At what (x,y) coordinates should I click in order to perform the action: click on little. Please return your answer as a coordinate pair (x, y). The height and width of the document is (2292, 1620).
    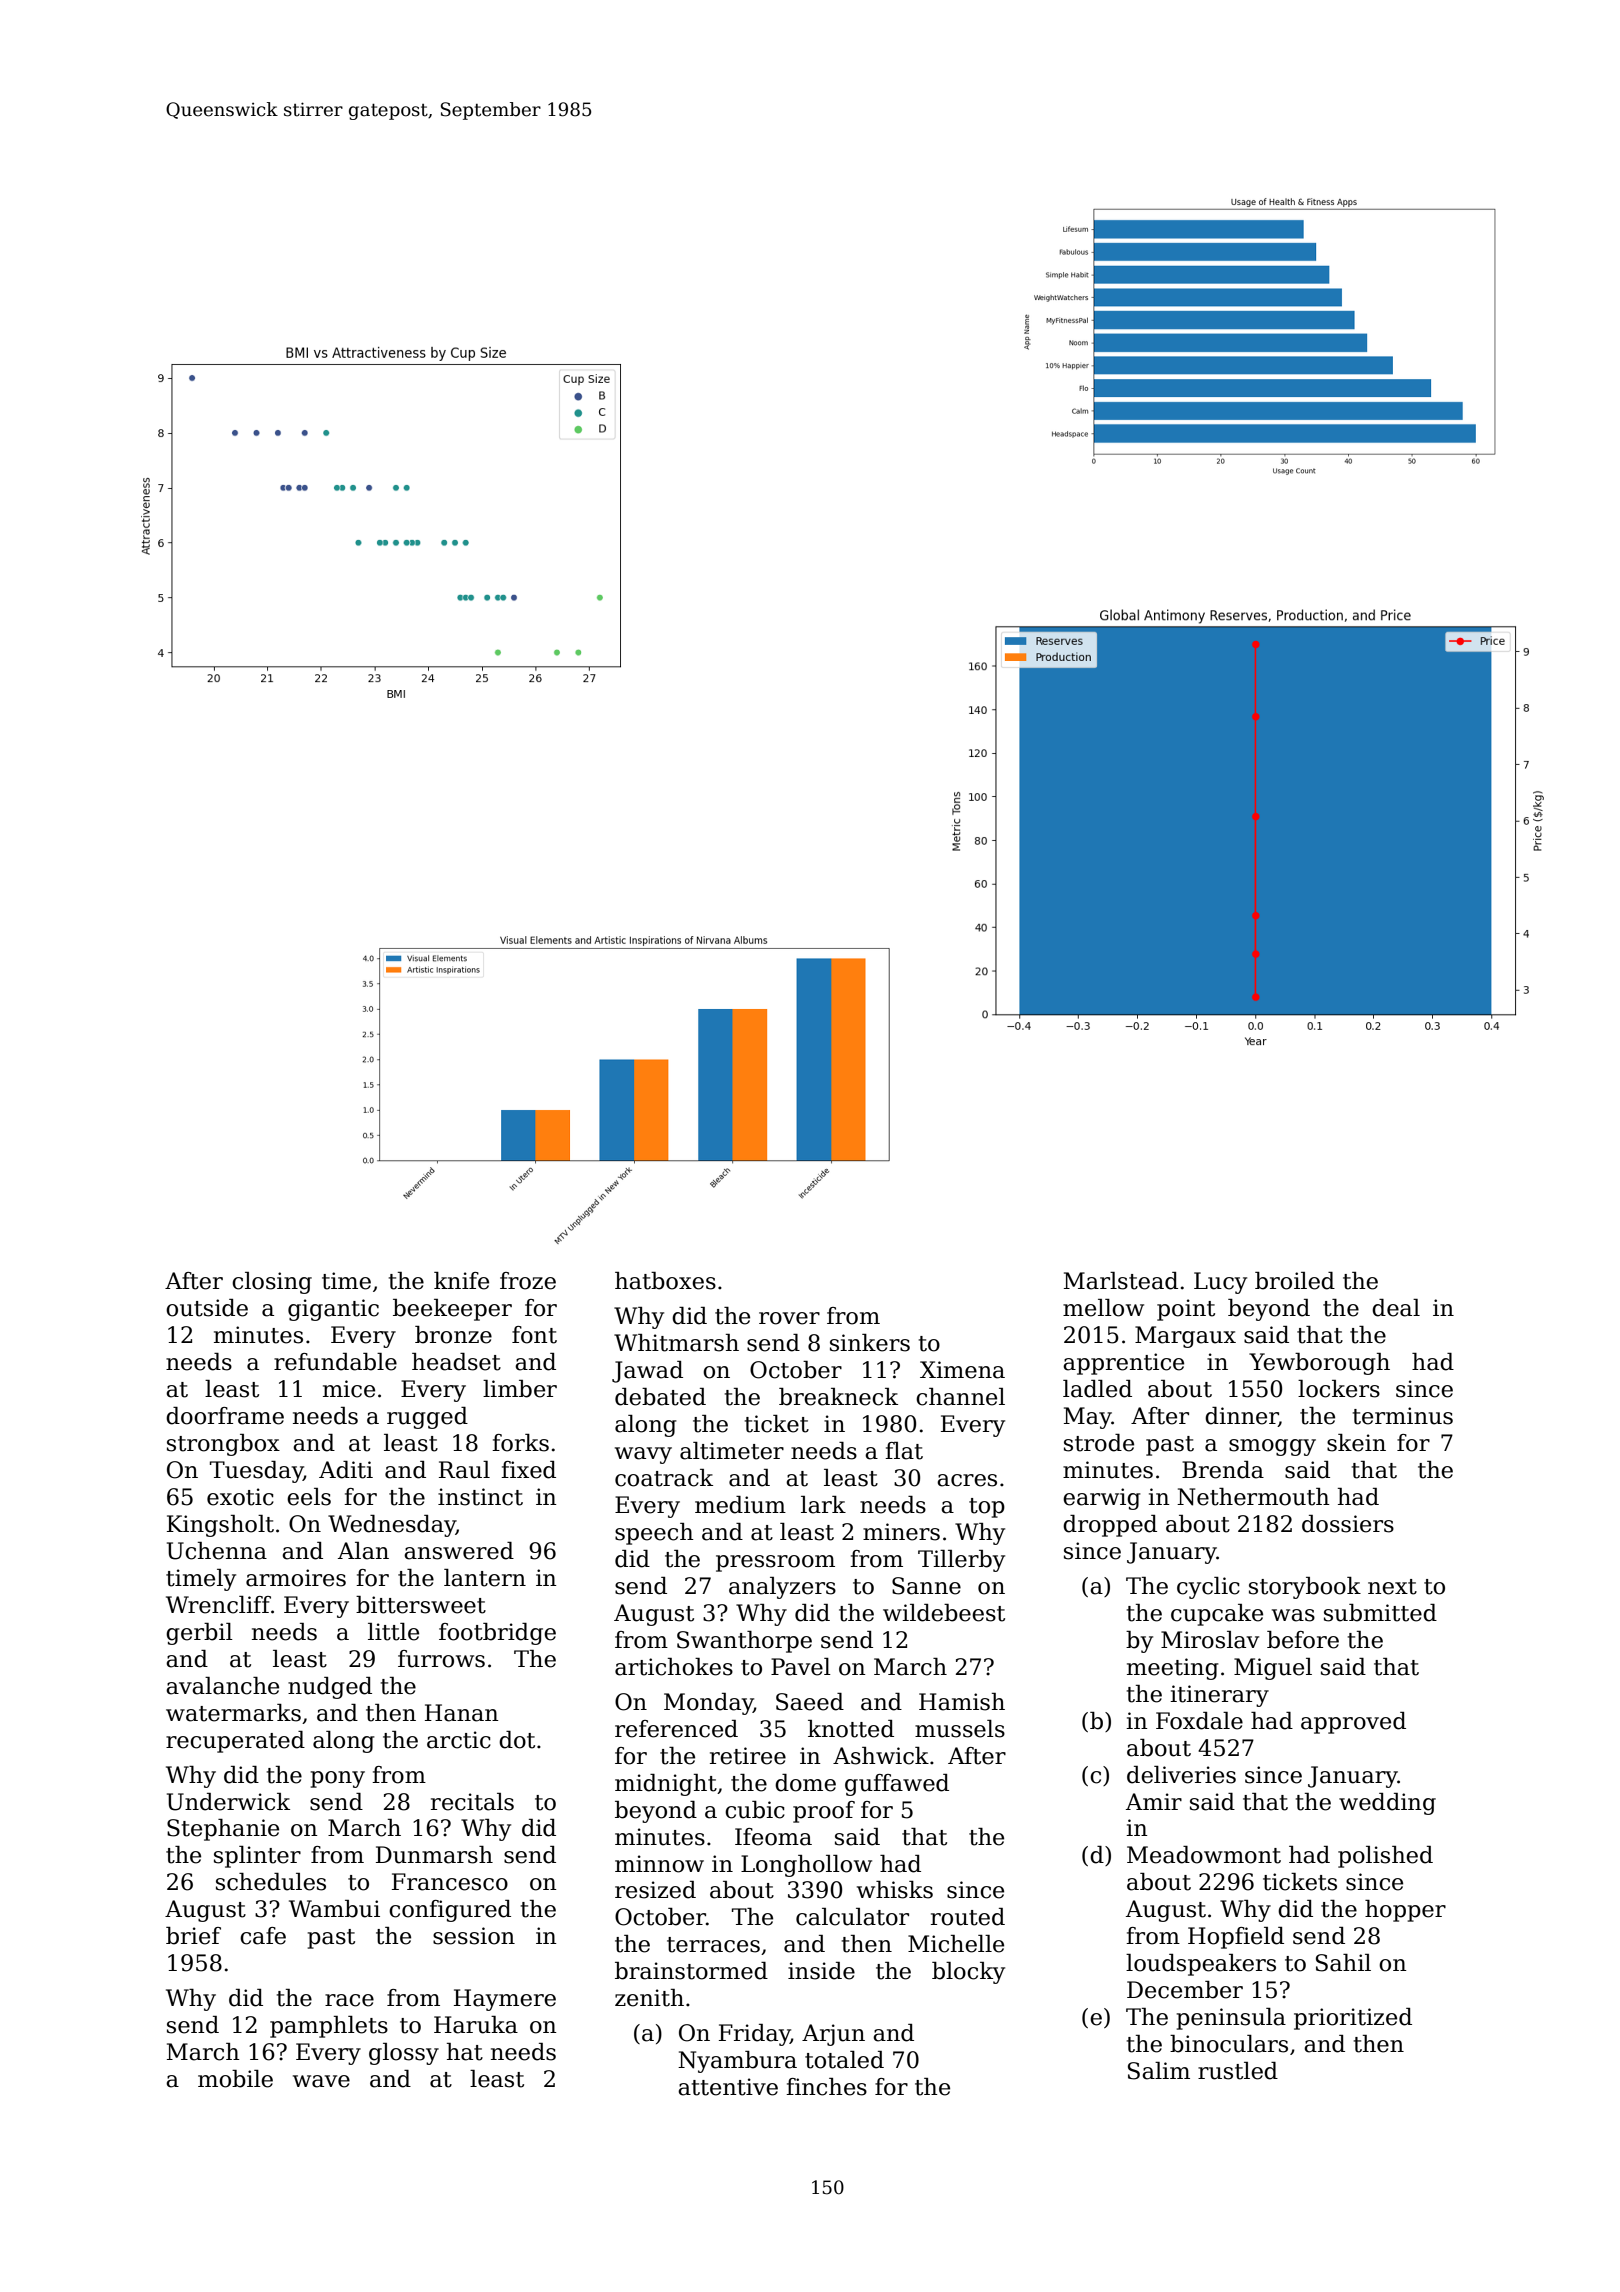
    Looking at the image, I should click on (393, 1632).
